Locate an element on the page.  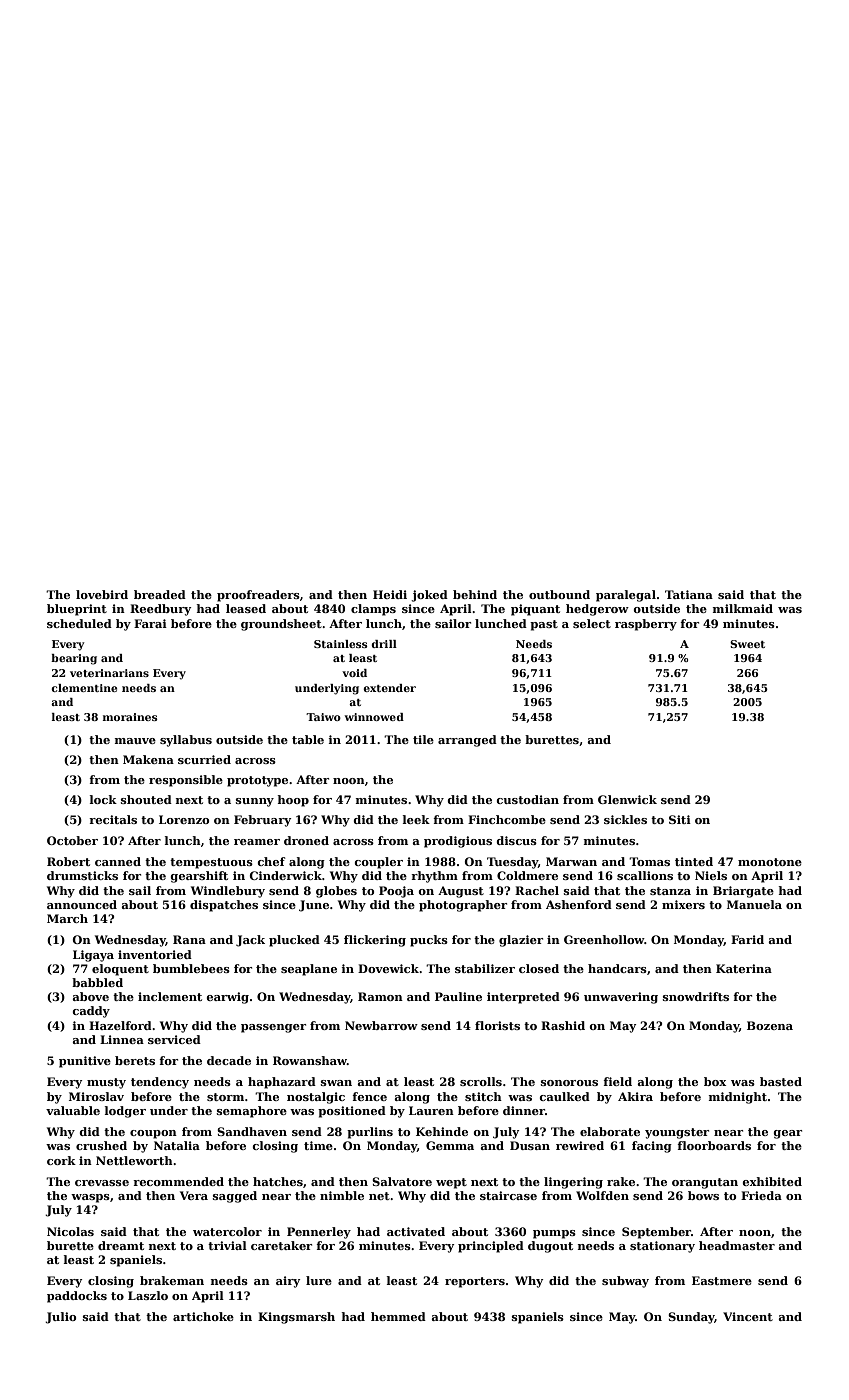
Sunday is located at coordinates (691, 1318).
